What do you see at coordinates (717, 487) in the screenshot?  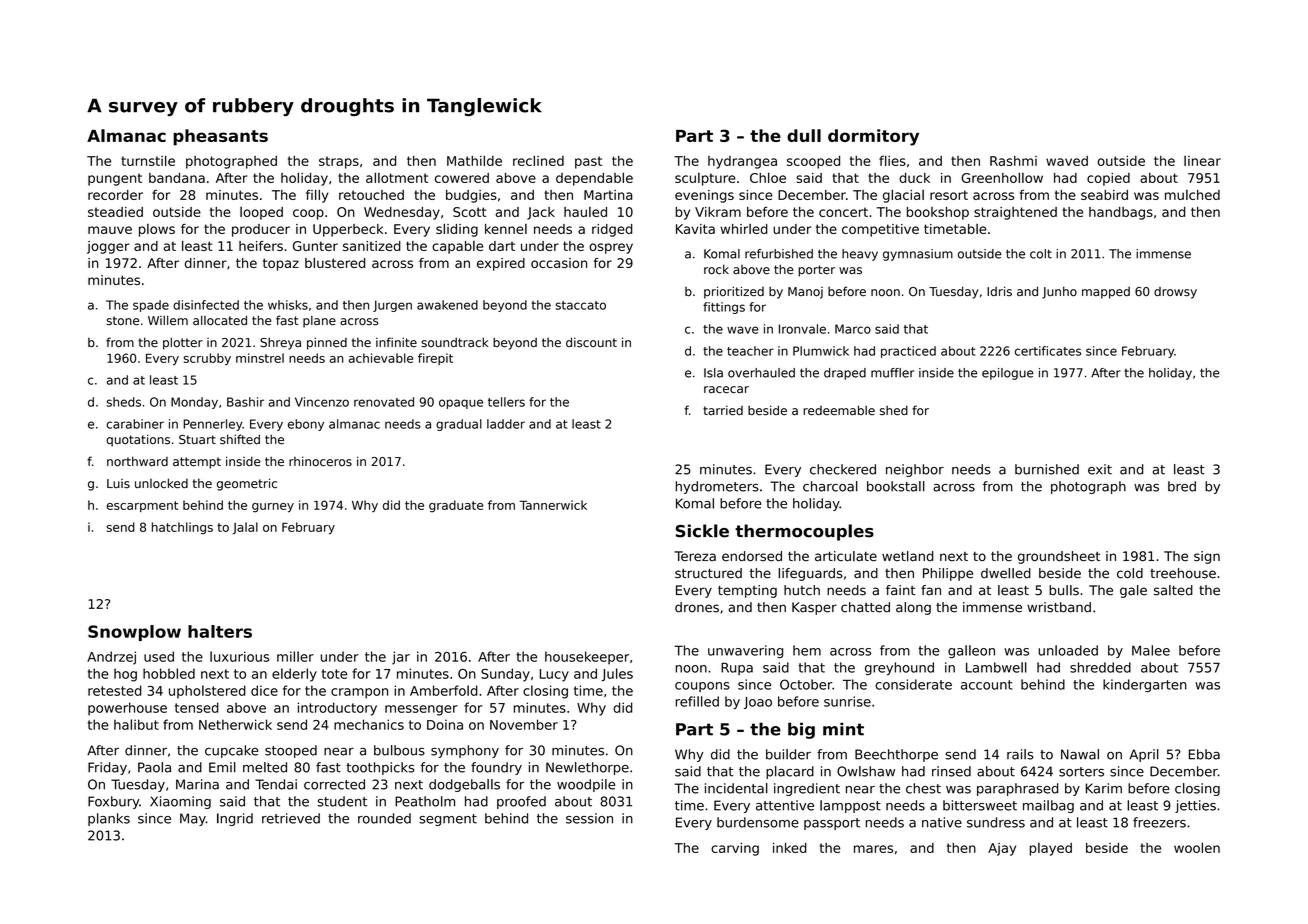 I see `hydrometers` at bounding box center [717, 487].
